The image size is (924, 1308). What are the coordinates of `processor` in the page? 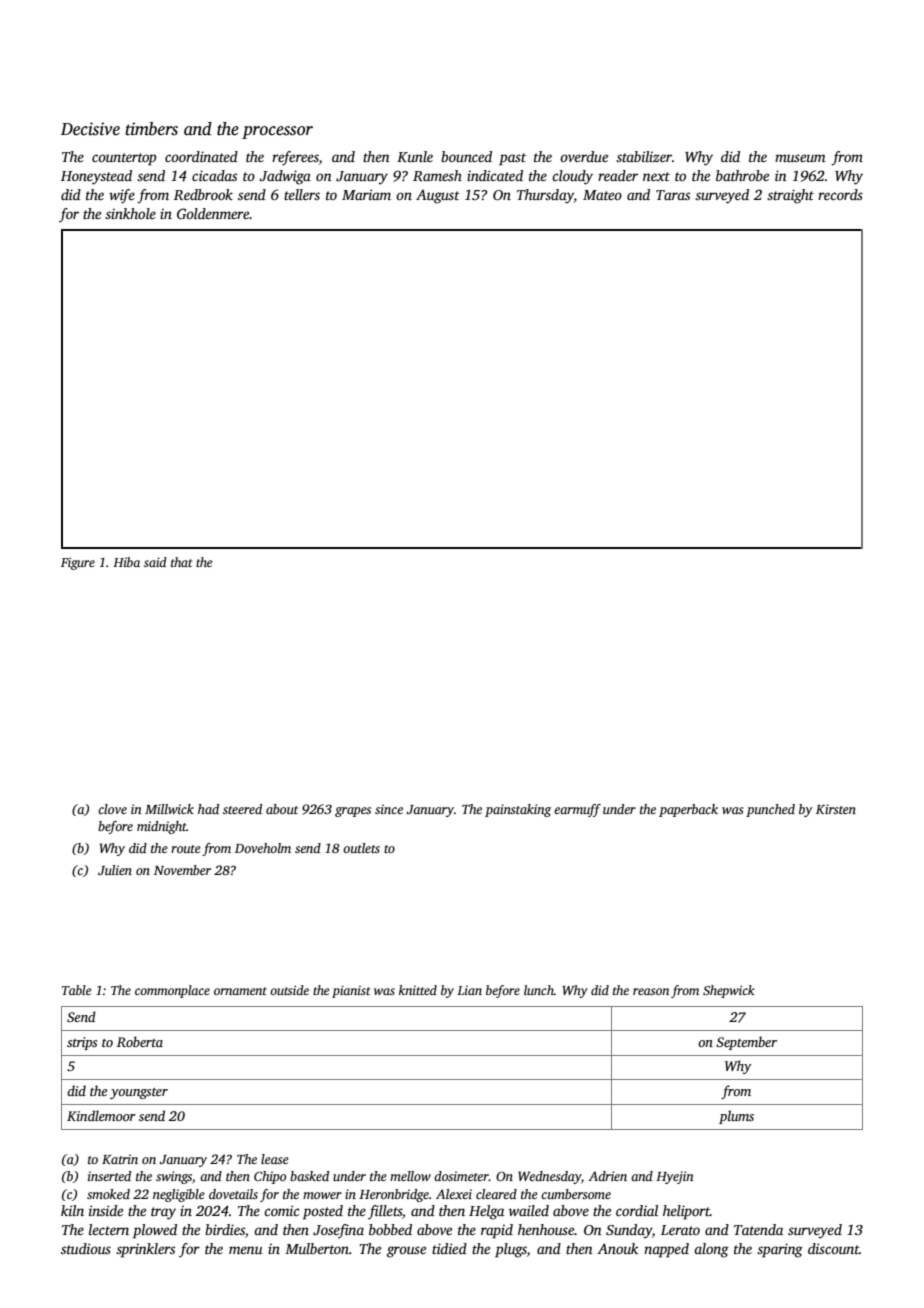 It's located at (277, 132).
